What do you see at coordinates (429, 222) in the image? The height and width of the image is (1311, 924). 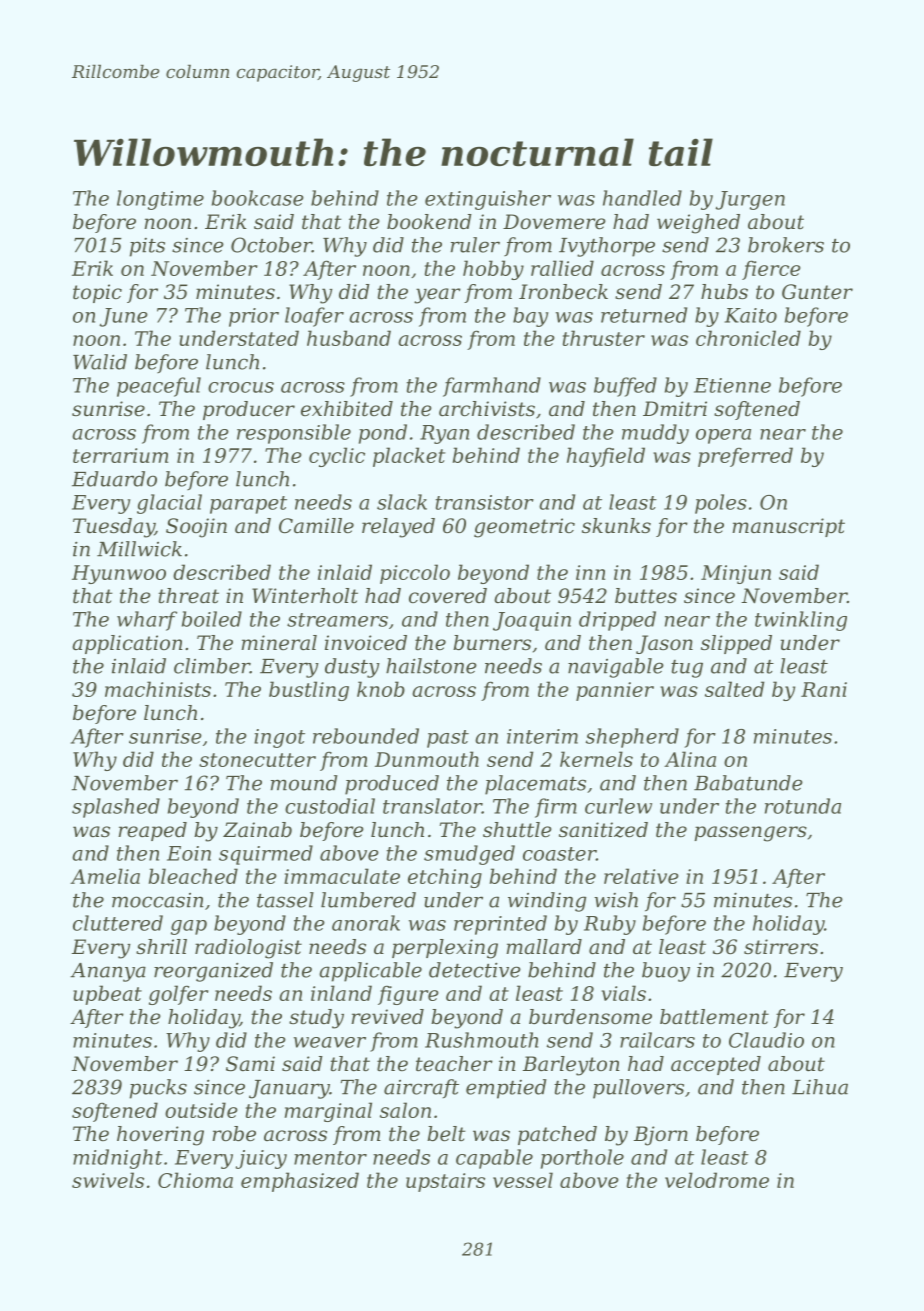 I see `bookend` at bounding box center [429, 222].
